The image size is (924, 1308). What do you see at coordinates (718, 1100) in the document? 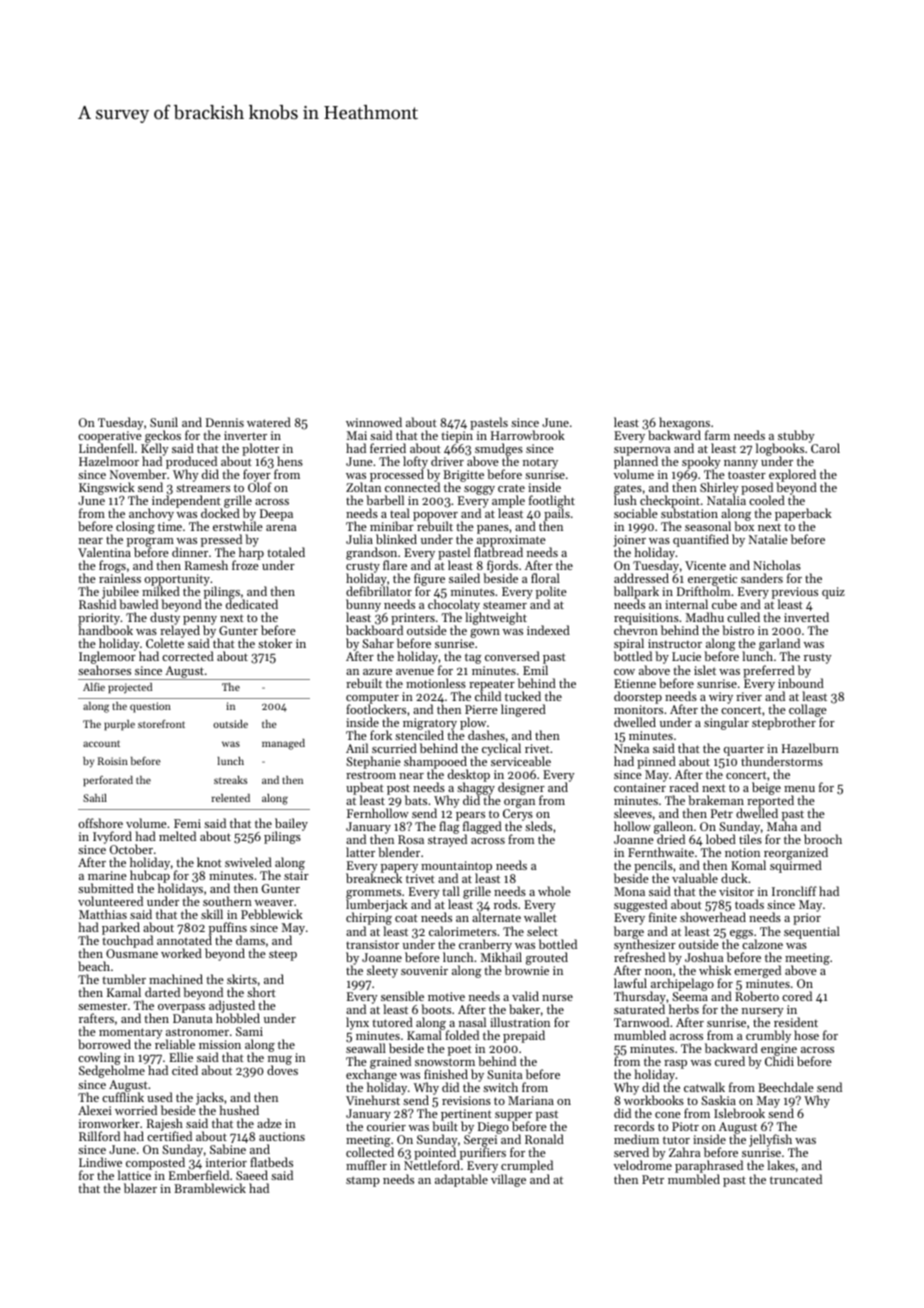
I see `Saskia` at bounding box center [718, 1100].
